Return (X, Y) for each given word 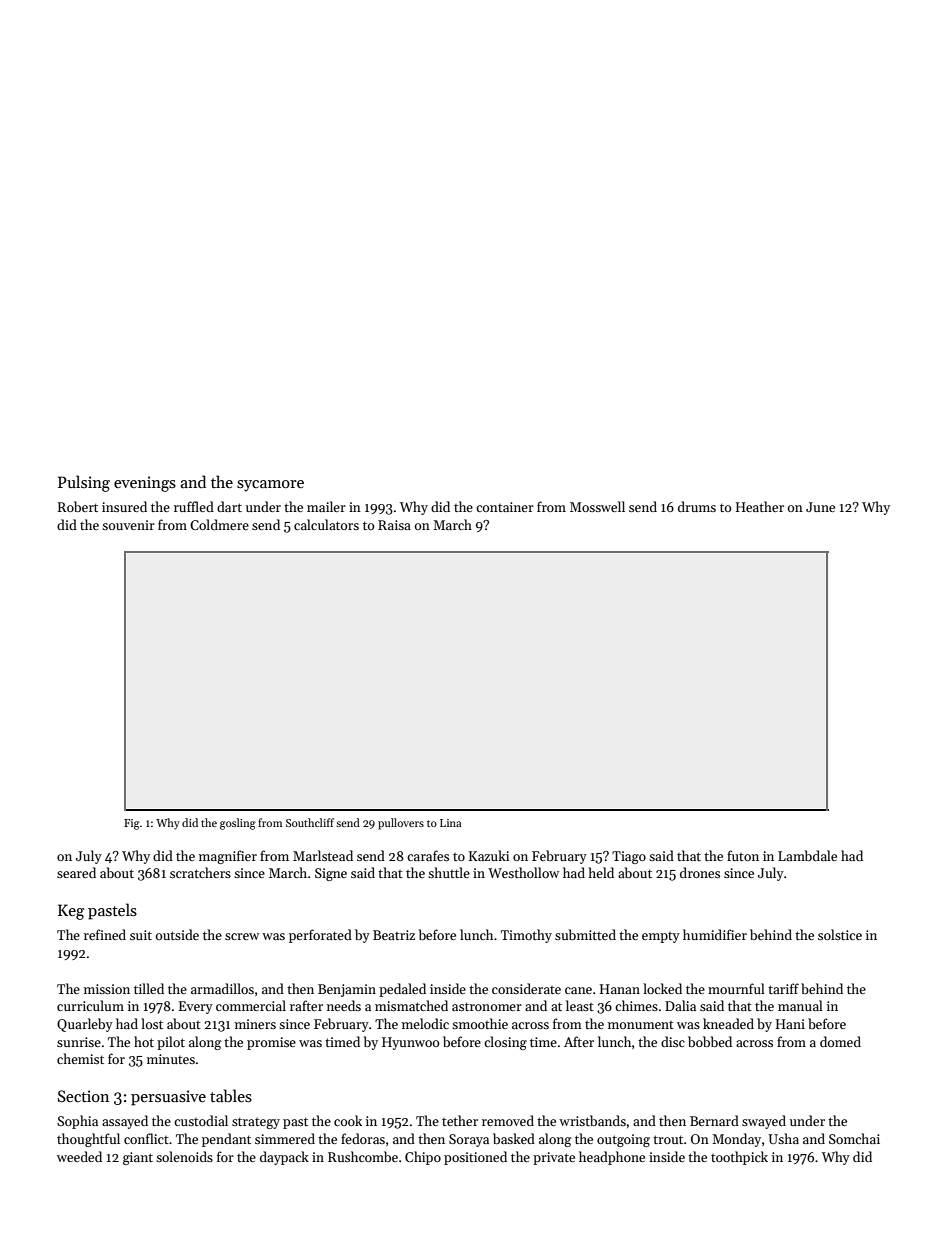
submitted (585, 934)
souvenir (128, 525)
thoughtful (88, 1140)
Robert (78, 506)
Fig (132, 824)
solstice (840, 934)
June (820, 507)
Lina (450, 823)
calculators (326, 524)
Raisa (394, 525)
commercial (251, 1005)
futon (743, 855)
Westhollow (523, 872)
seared (76, 872)
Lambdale (807, 855)
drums (697, 506)
